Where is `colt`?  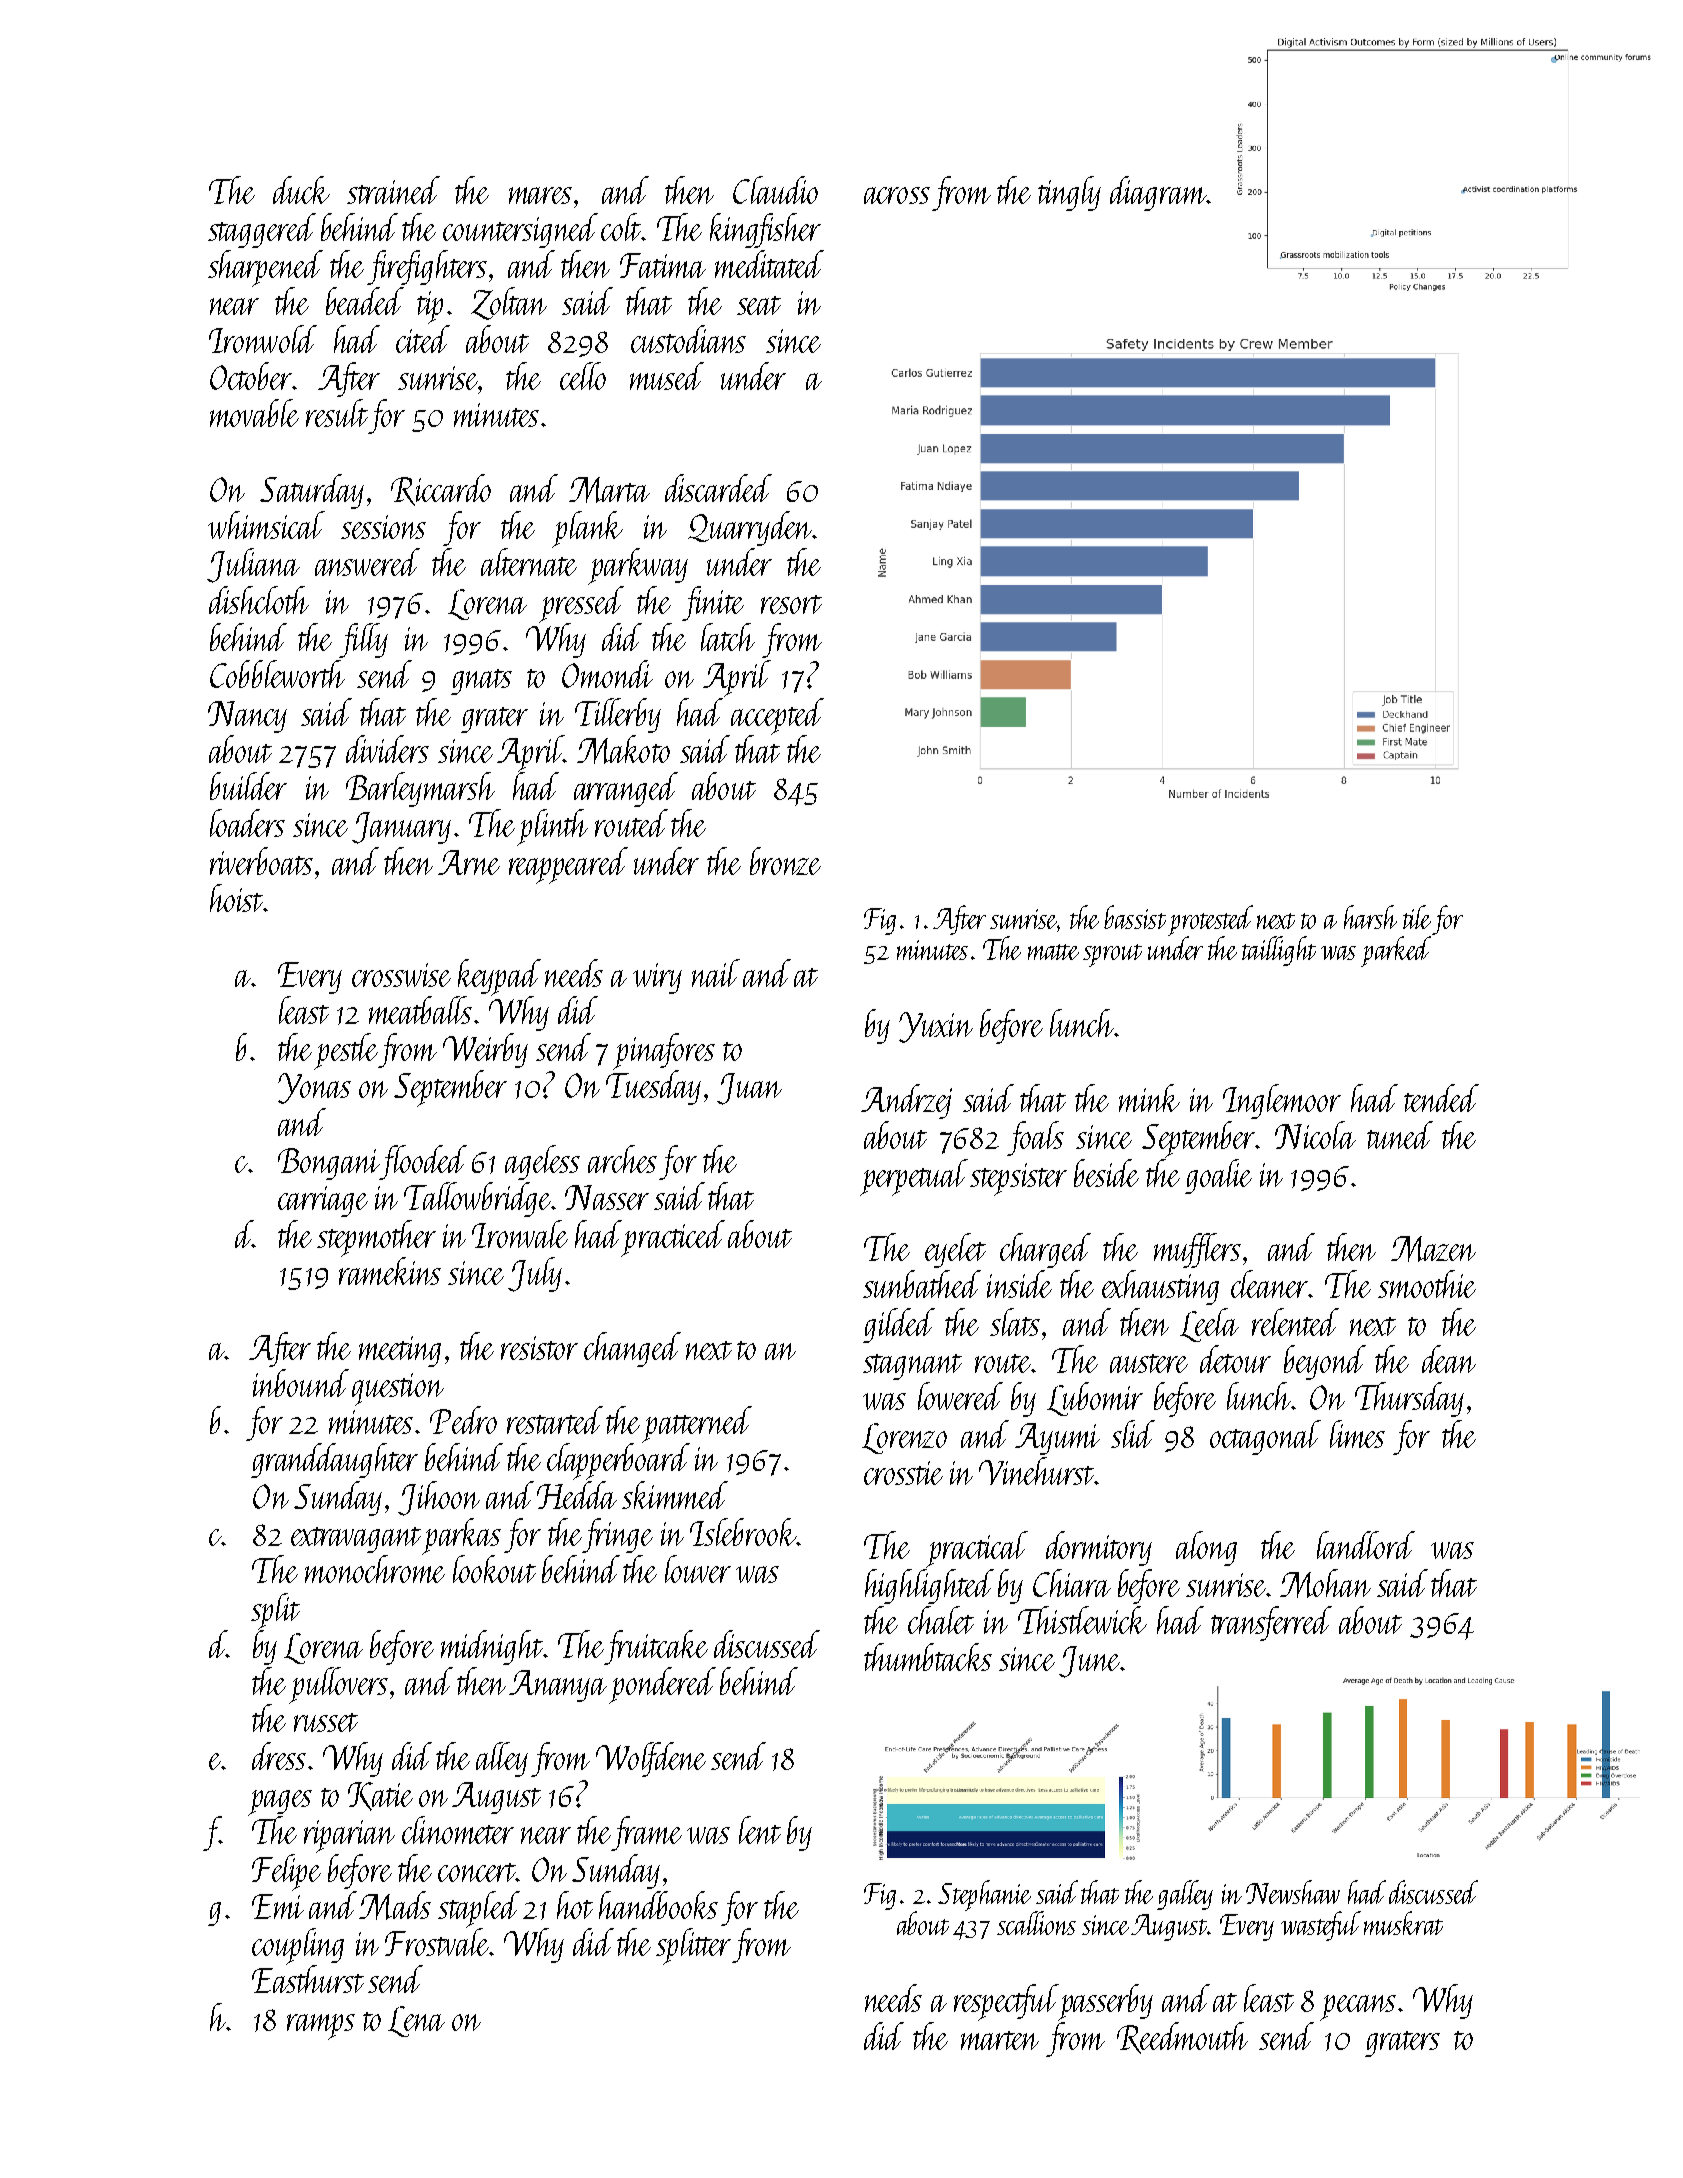 colt is located at coordinates (621, 227).
